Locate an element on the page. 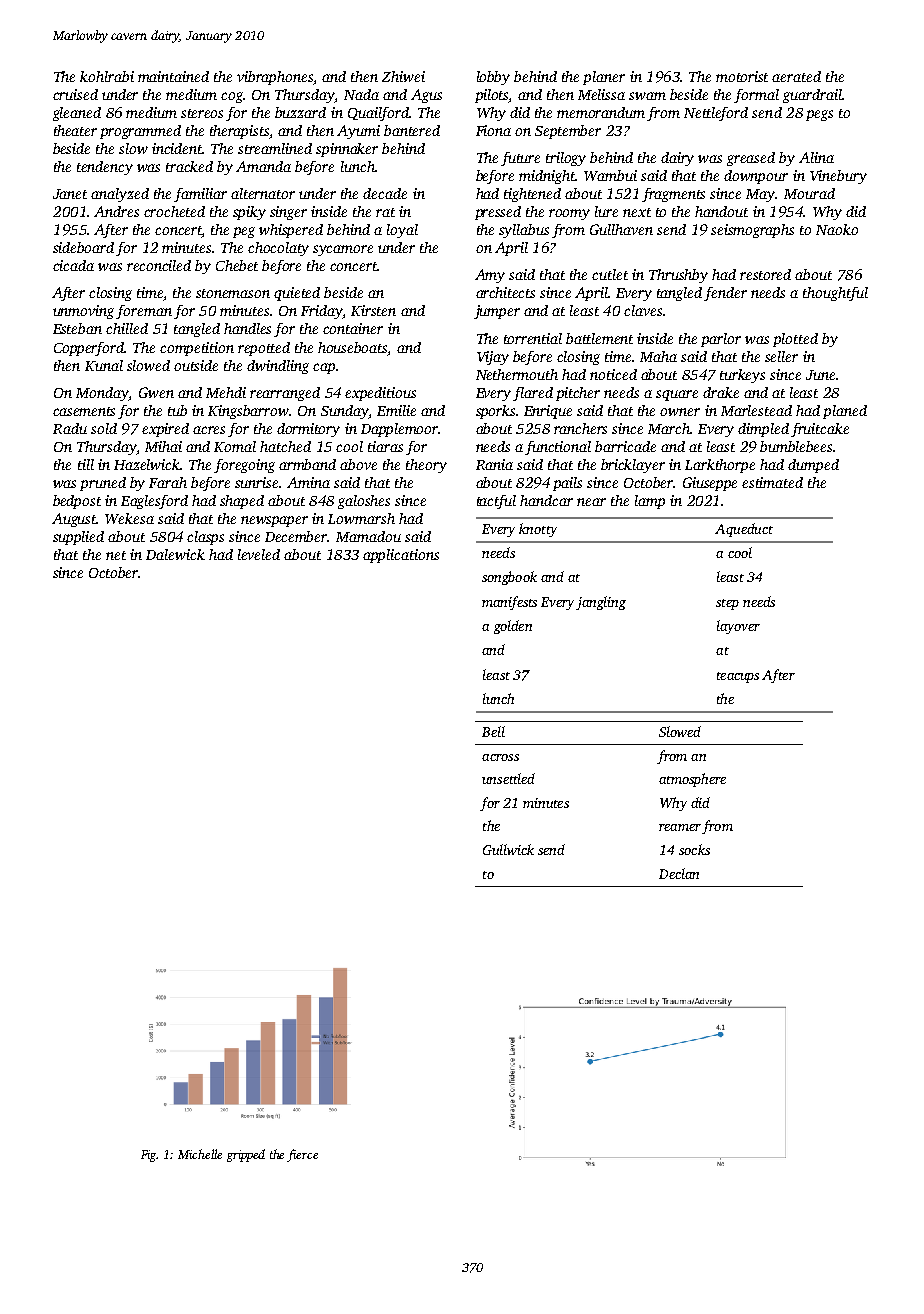 The height and width of the image is (1314, 924). layover is located at coordinates (738, 627).
